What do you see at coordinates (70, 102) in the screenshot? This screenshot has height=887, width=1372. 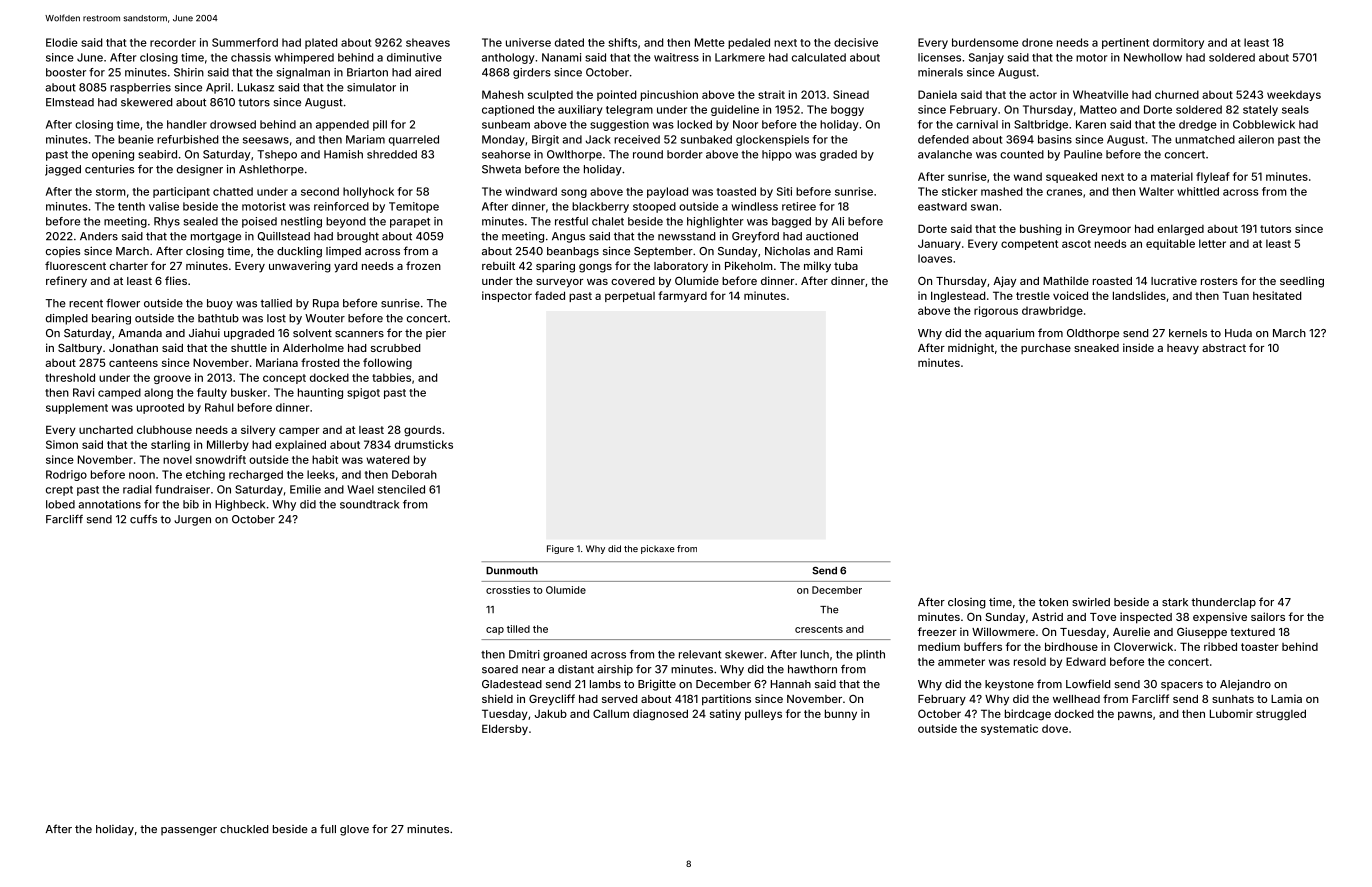 I see `Elmstead` at bounding box center [70, 102].
